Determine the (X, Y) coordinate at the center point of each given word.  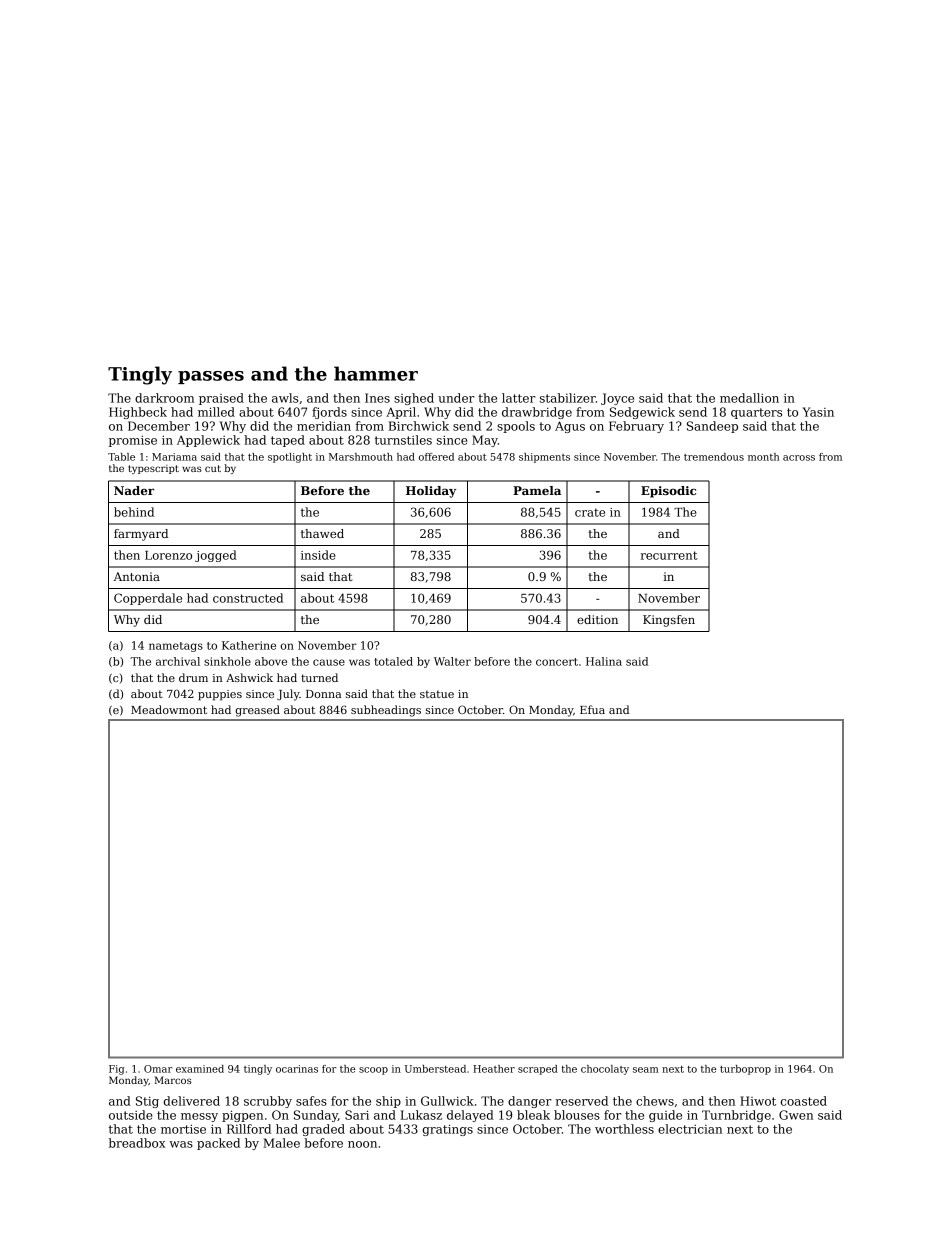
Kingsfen (669, 621)
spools (516, 427)
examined (200, 1069)
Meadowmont (169, 709)
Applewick (208, 441)
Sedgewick (642, 413)
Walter (452, 661)
